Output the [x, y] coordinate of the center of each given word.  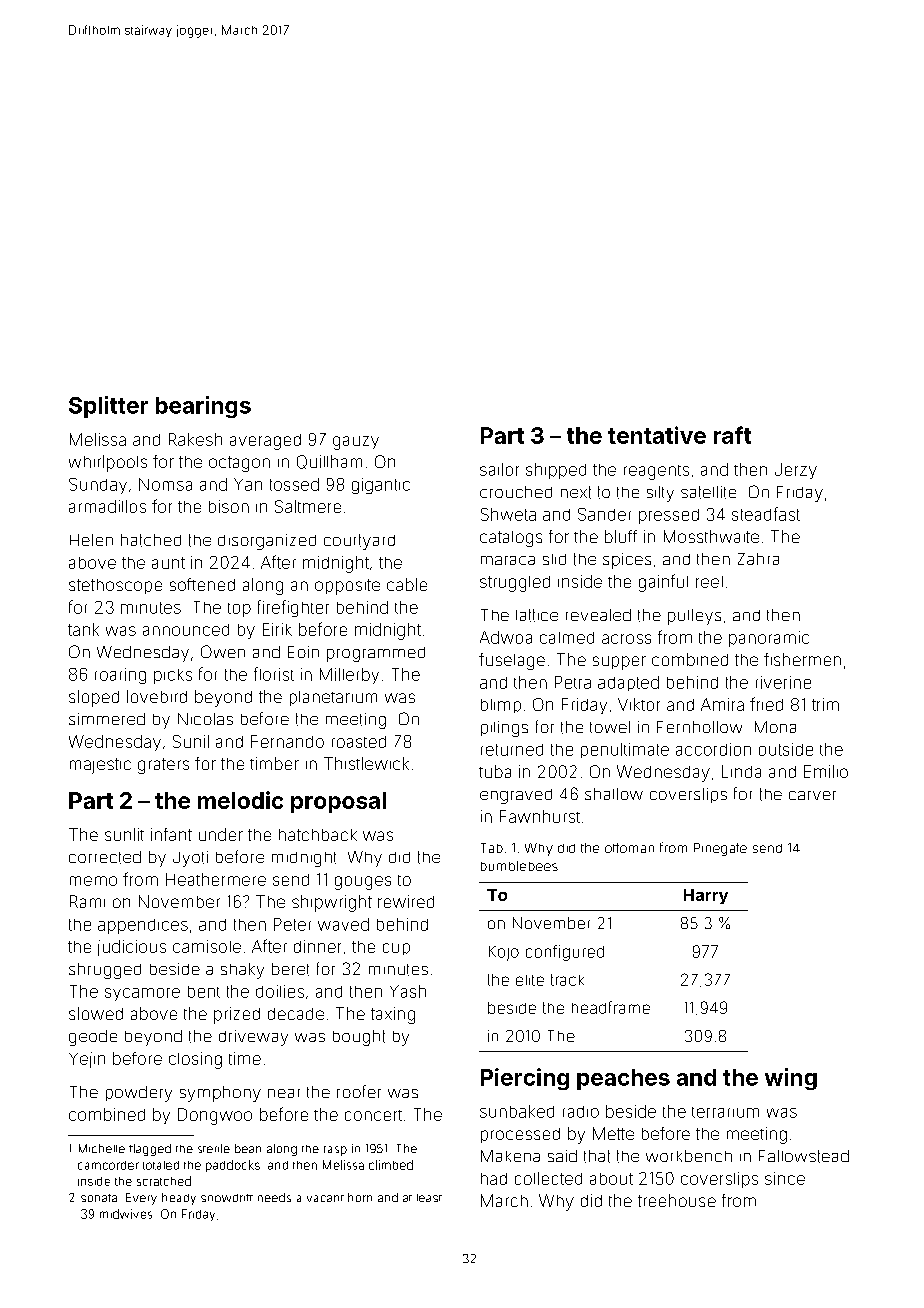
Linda [741, 771]
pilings [504, 729]
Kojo [504, 953]
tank [83, 629]
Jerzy [796, 471]
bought [359, 1038]
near [284, 1093]
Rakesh [195, 439]
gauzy [356, 443]
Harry [706, 896]
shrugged [105, 971]
